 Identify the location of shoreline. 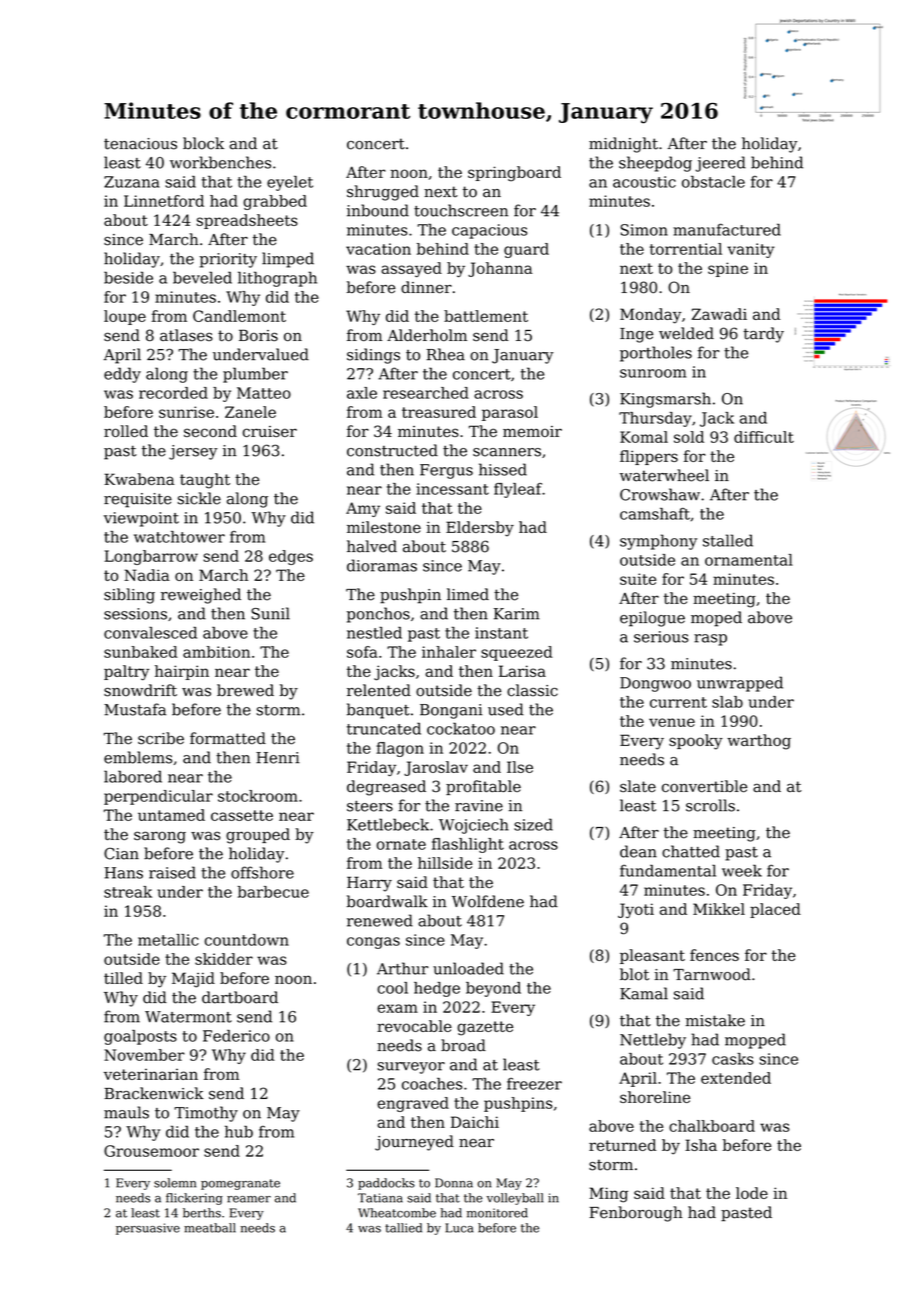
(655, 1097).
